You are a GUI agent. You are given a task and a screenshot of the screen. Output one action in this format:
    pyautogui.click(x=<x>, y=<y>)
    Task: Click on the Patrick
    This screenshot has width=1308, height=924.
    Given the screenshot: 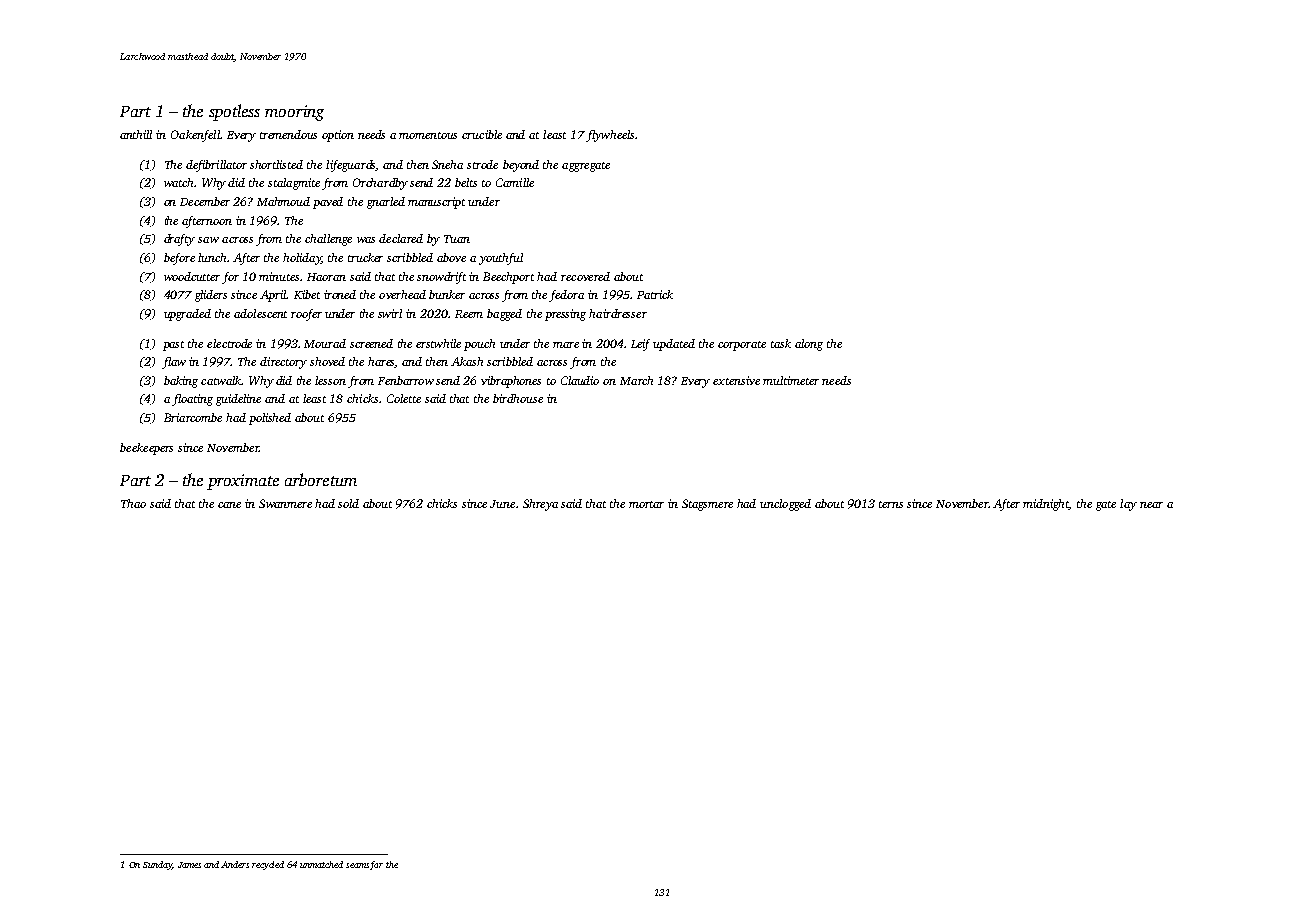 What is the action you would take?
    pyautogui.click(x=655, y=294)
